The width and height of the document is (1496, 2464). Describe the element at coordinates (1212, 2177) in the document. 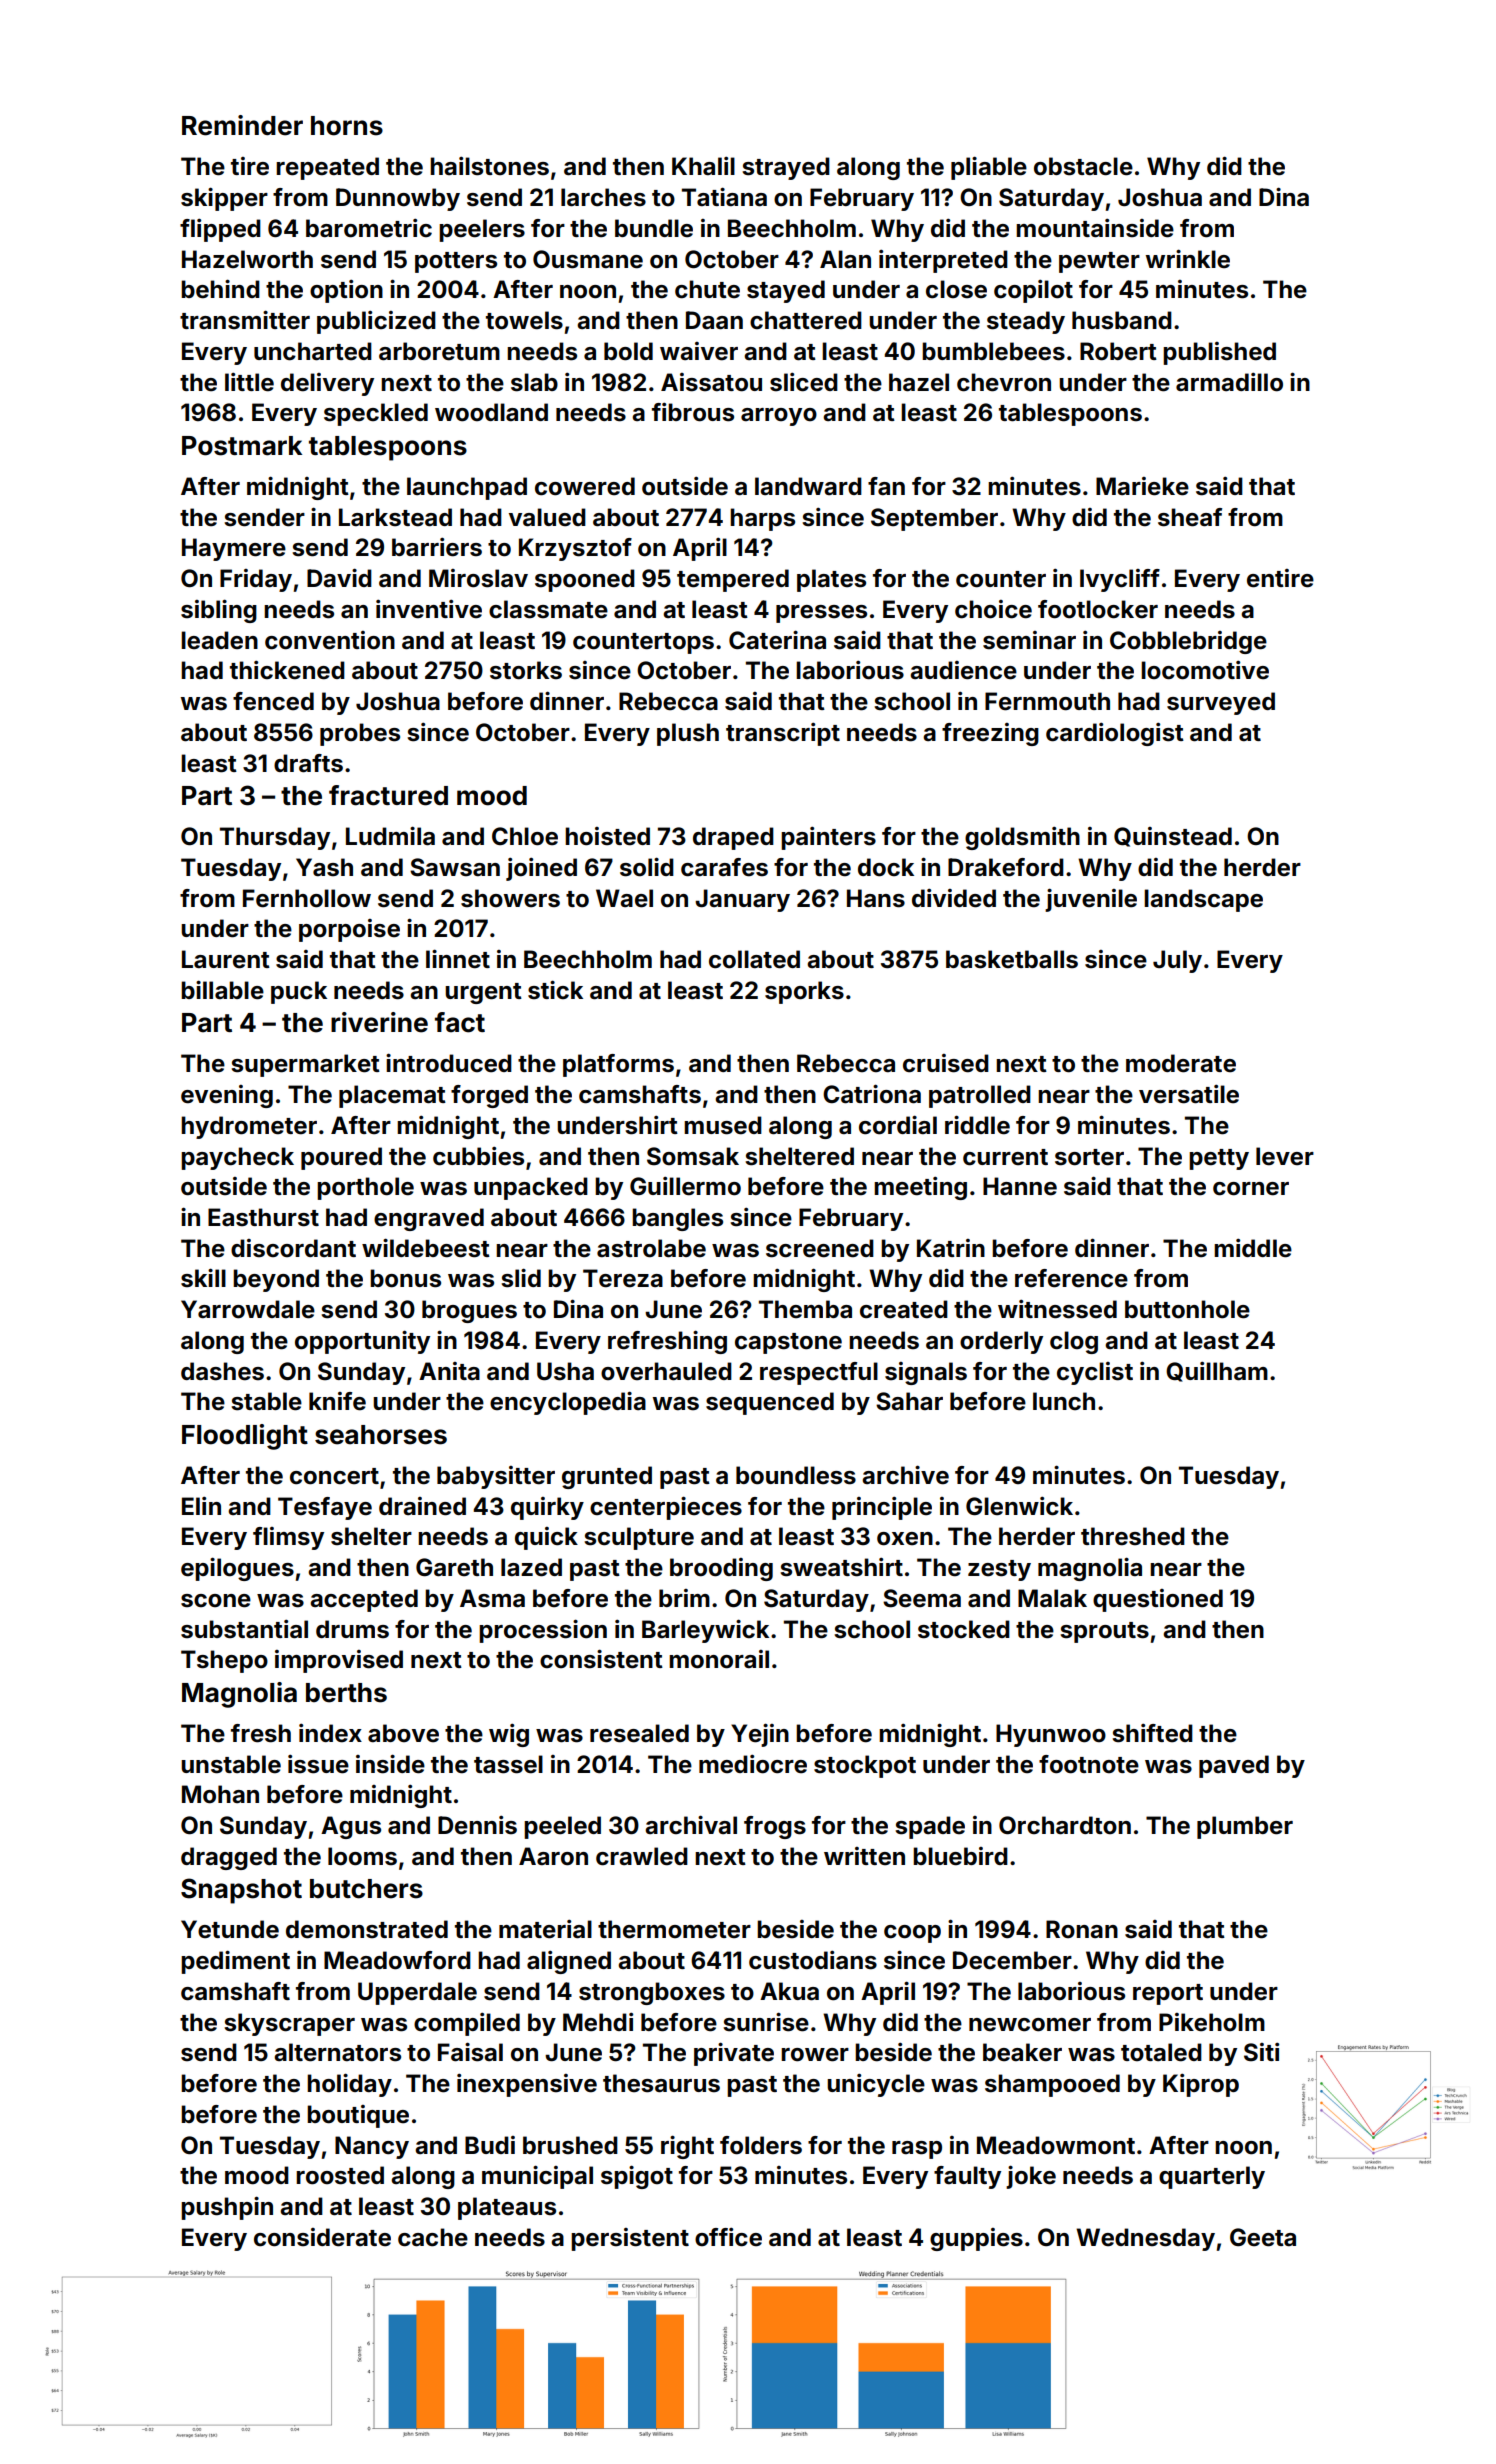

I see `quarterly` at that location.
